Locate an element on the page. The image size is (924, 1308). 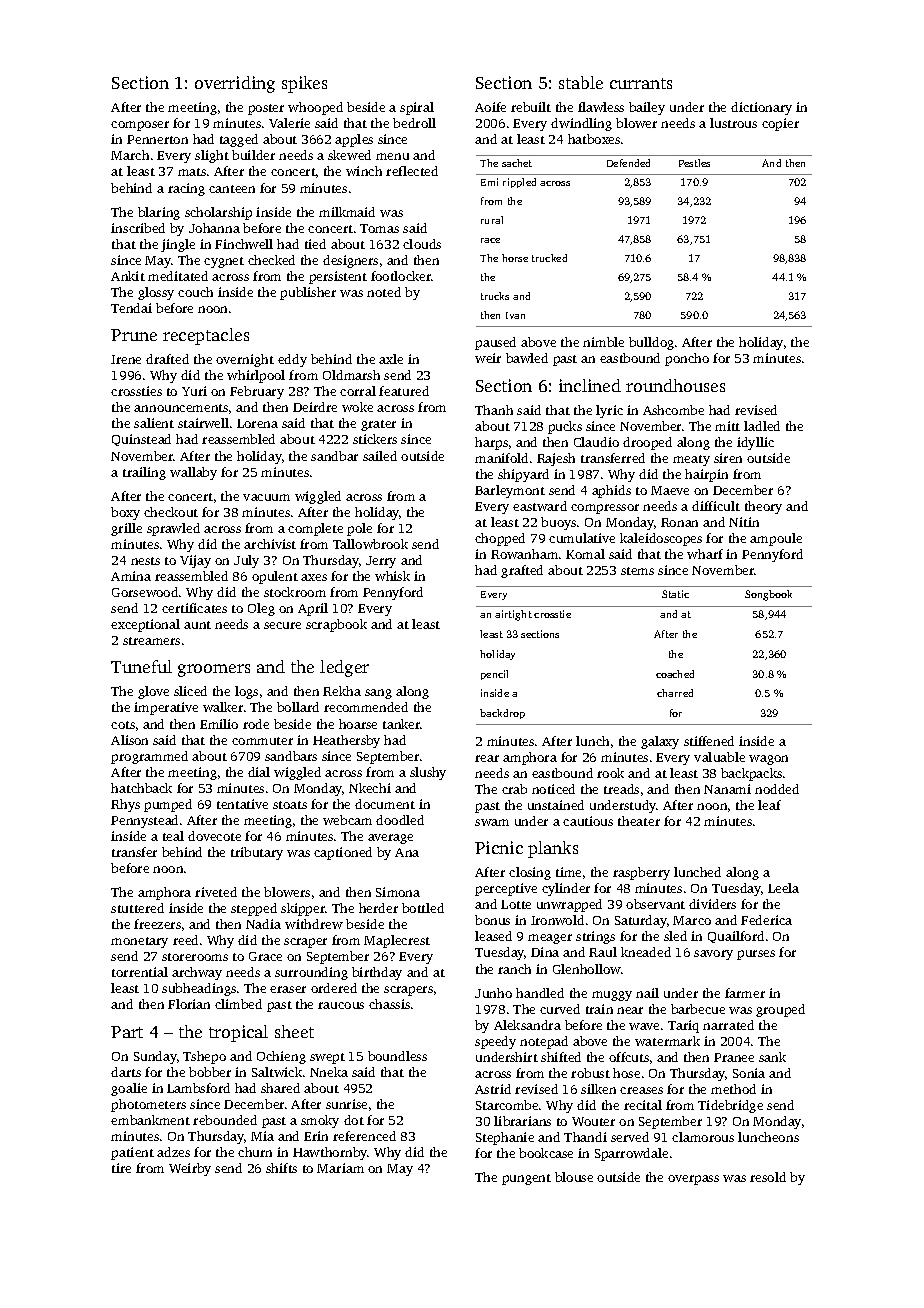
Songbook is located at coordinates (768, 595).
